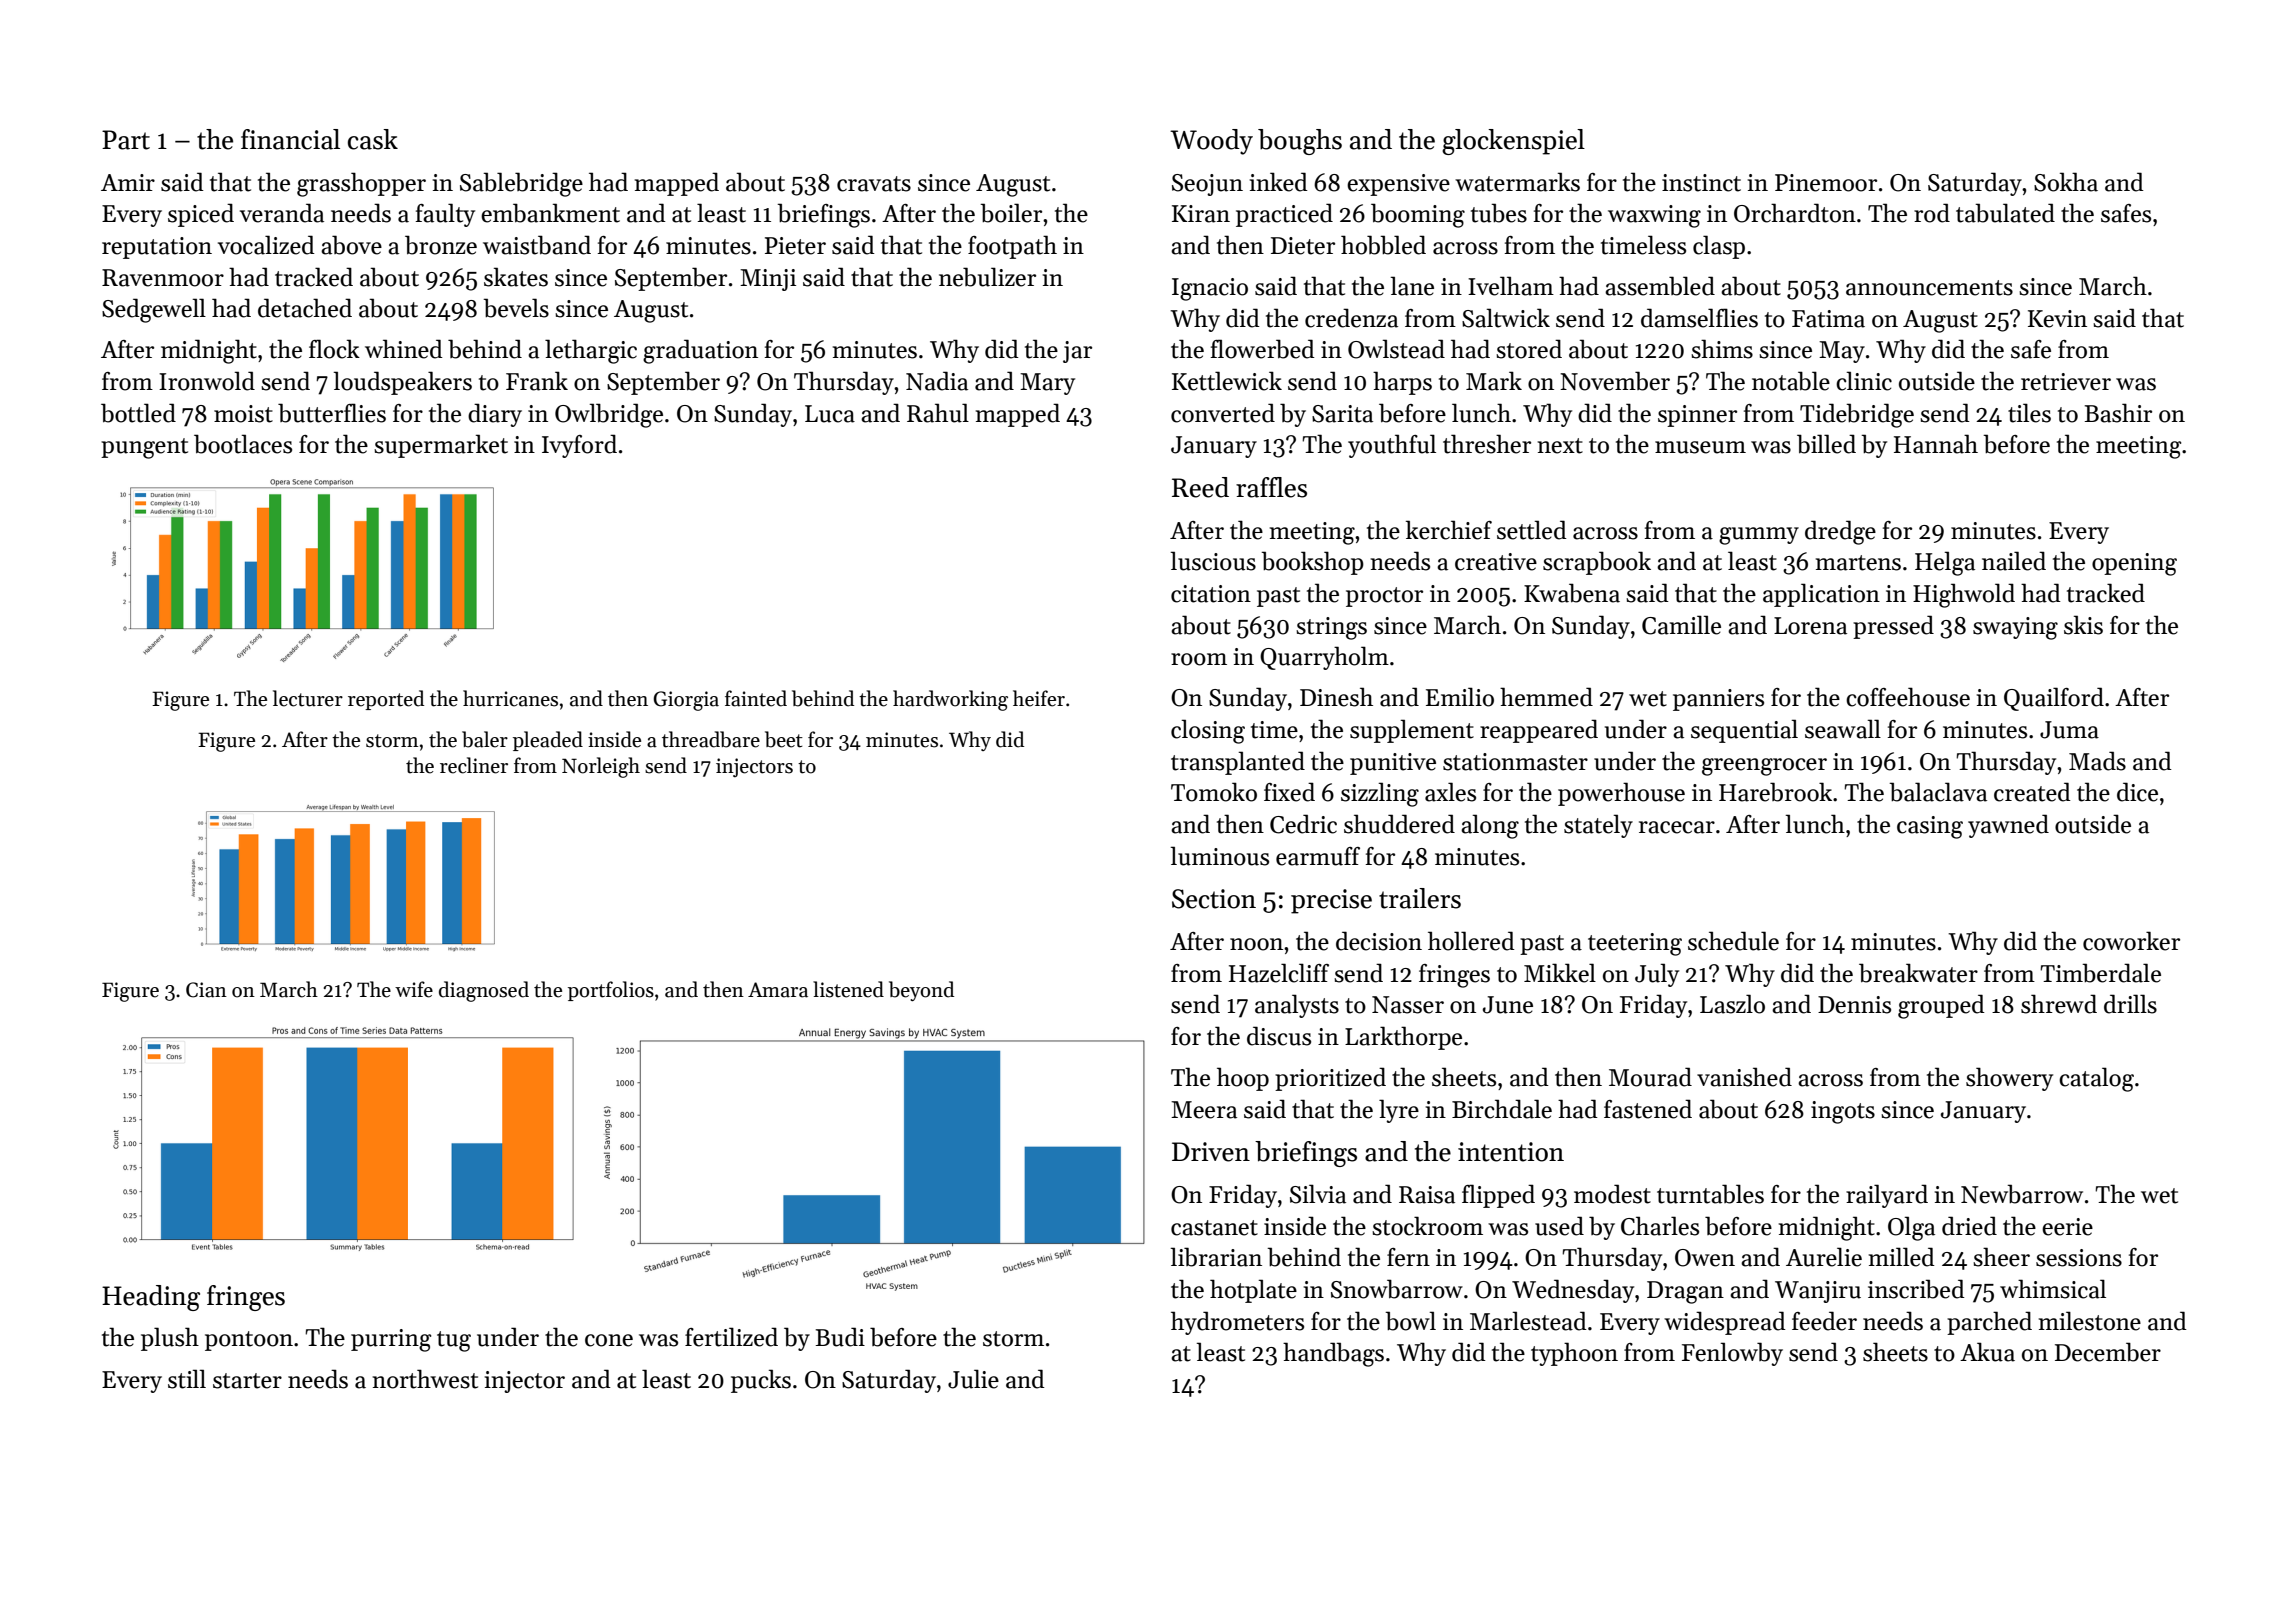 This page has width=2292, height=1620. I want to click on Woody, so click(1211, 142).
